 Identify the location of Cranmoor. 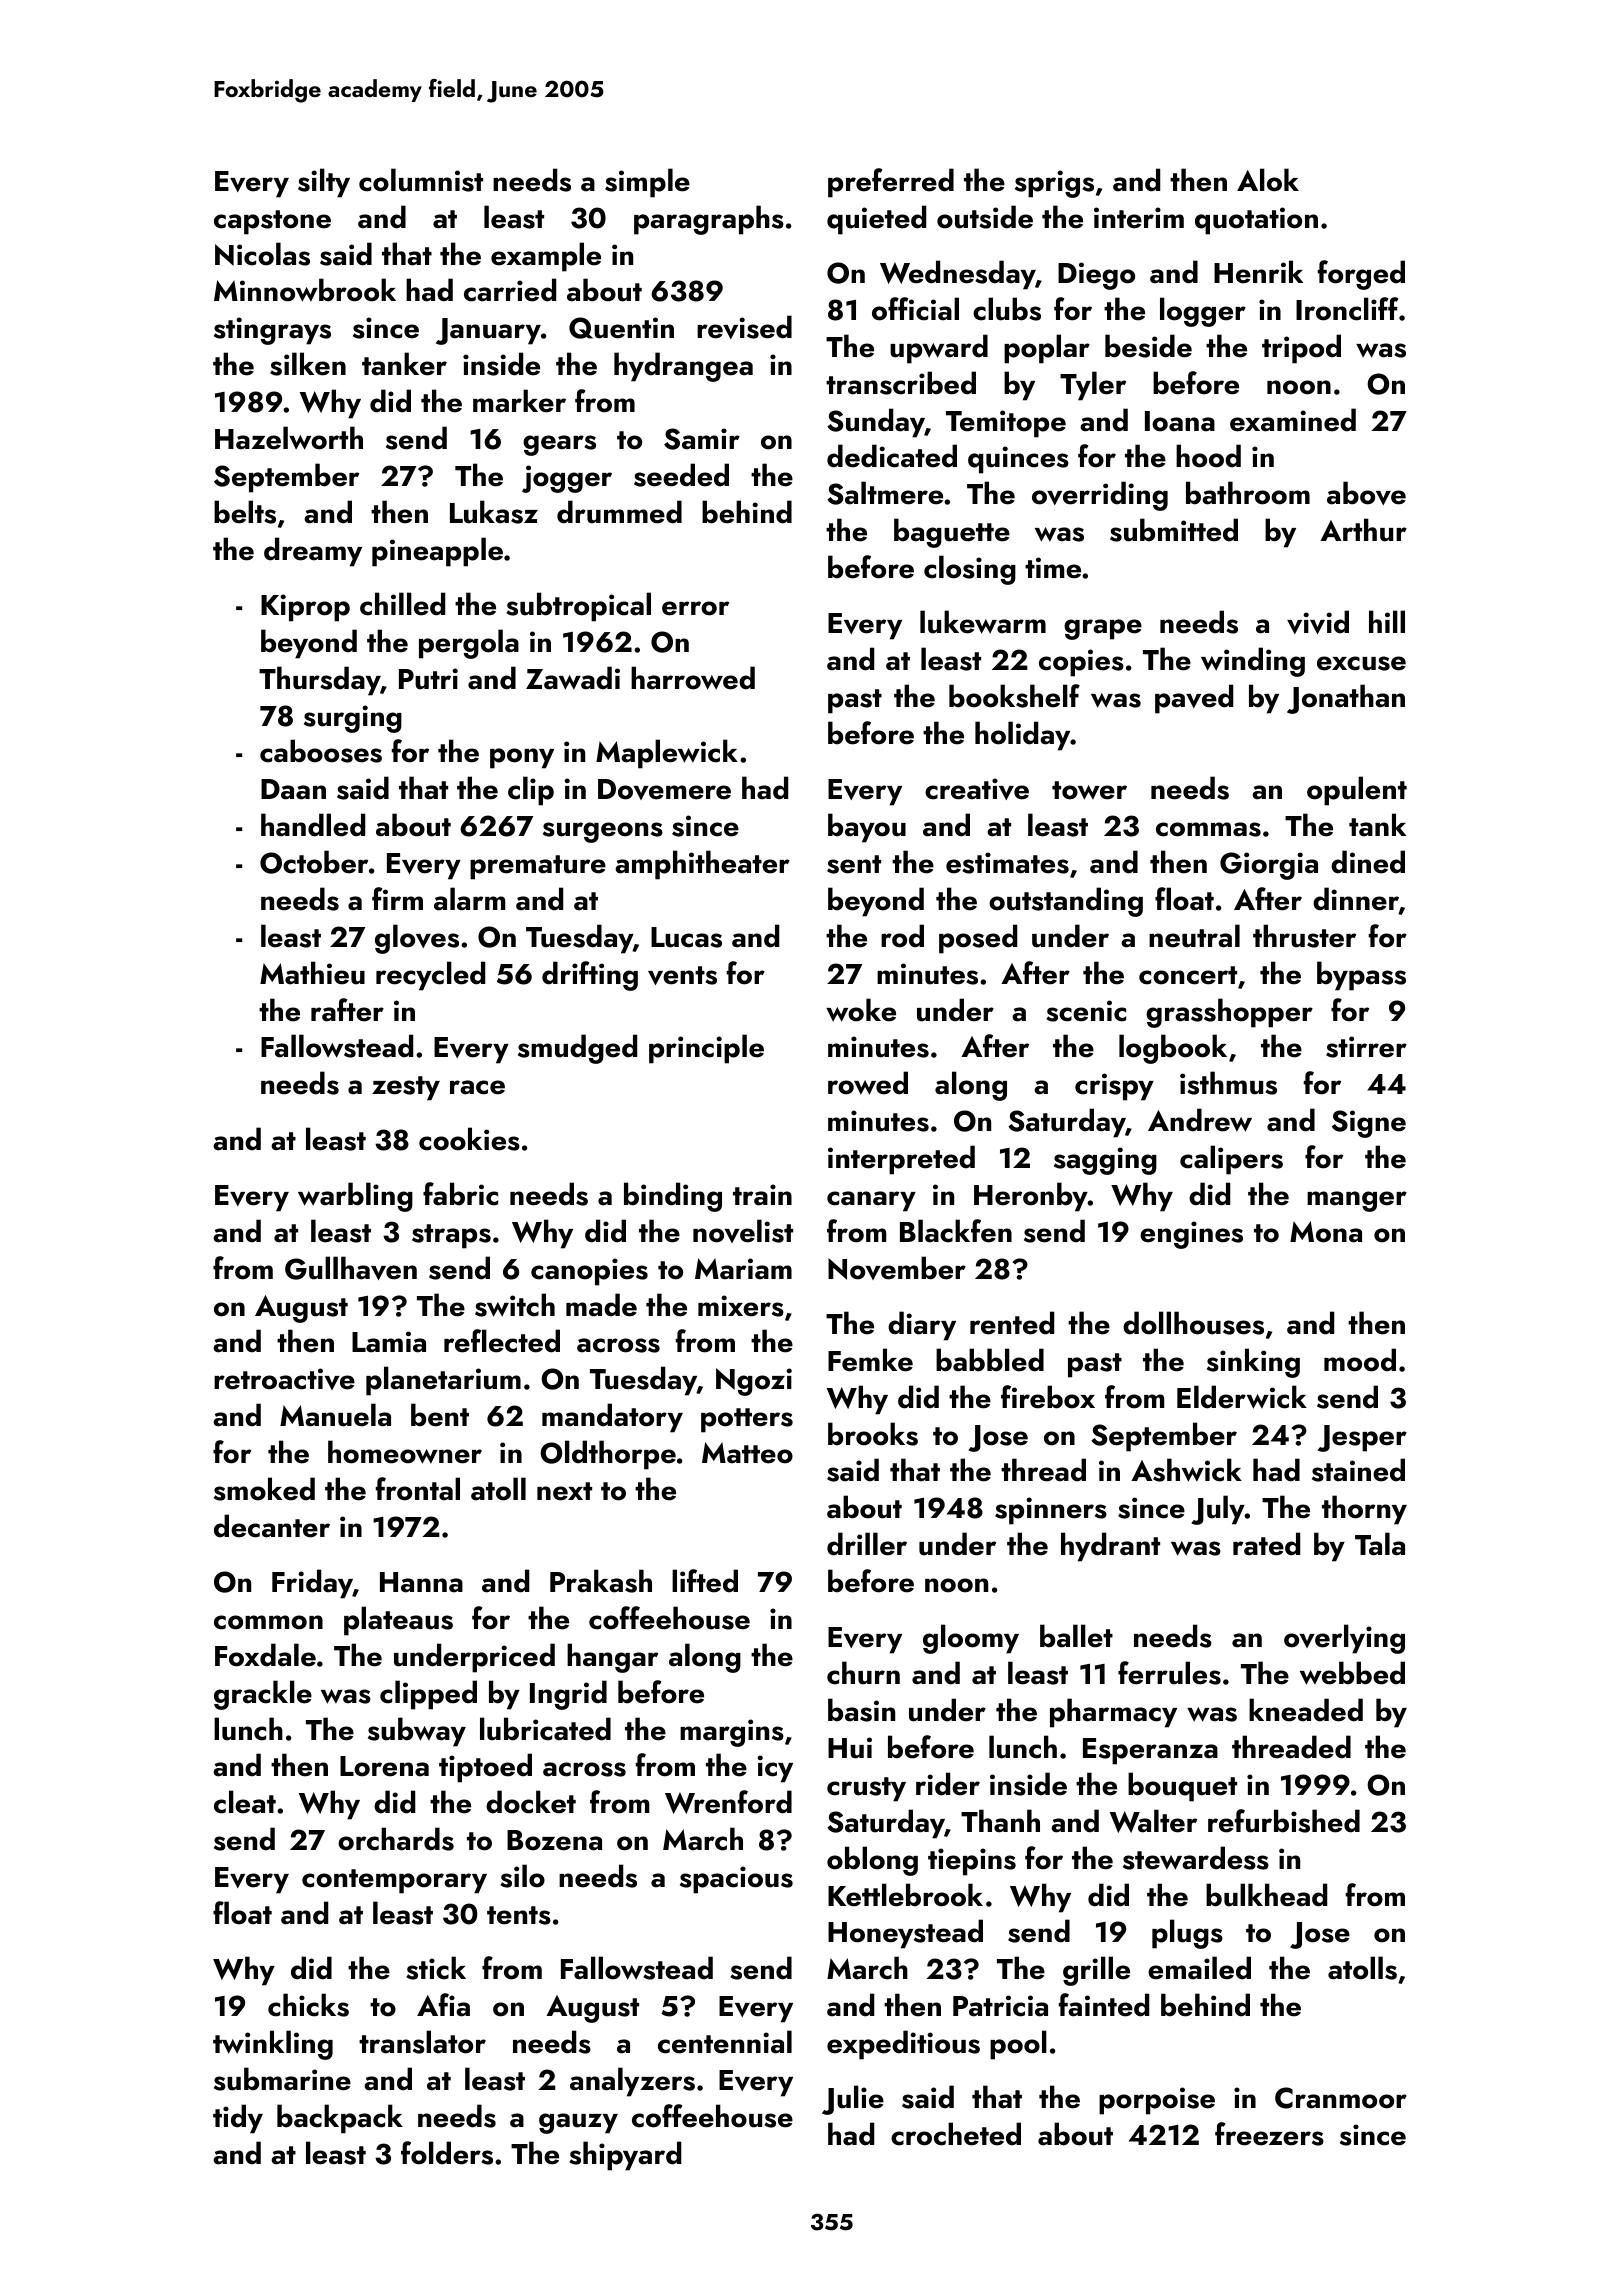
(1341, 2098).
